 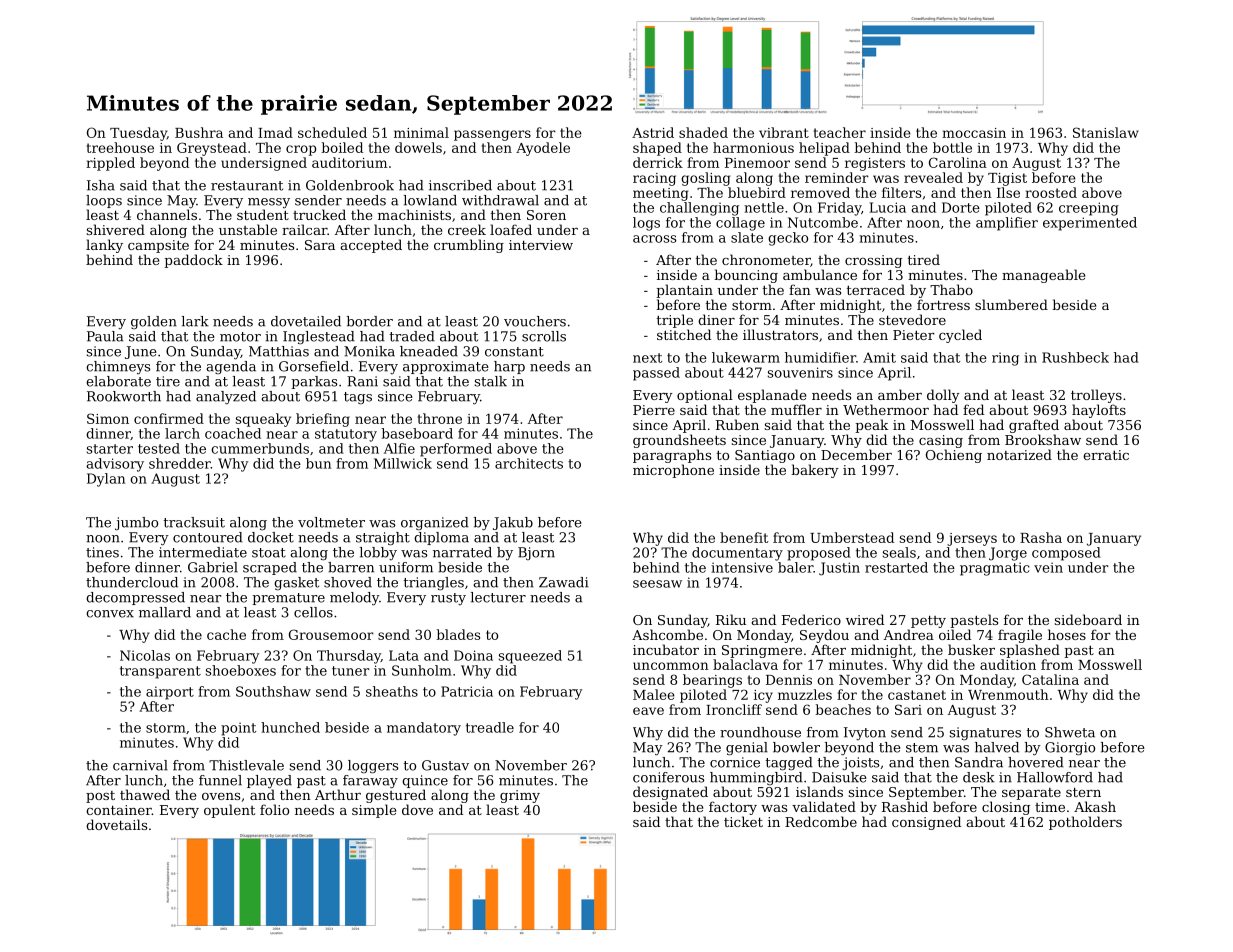 I want to click on souvenirs, so click(x=800, y=372).
